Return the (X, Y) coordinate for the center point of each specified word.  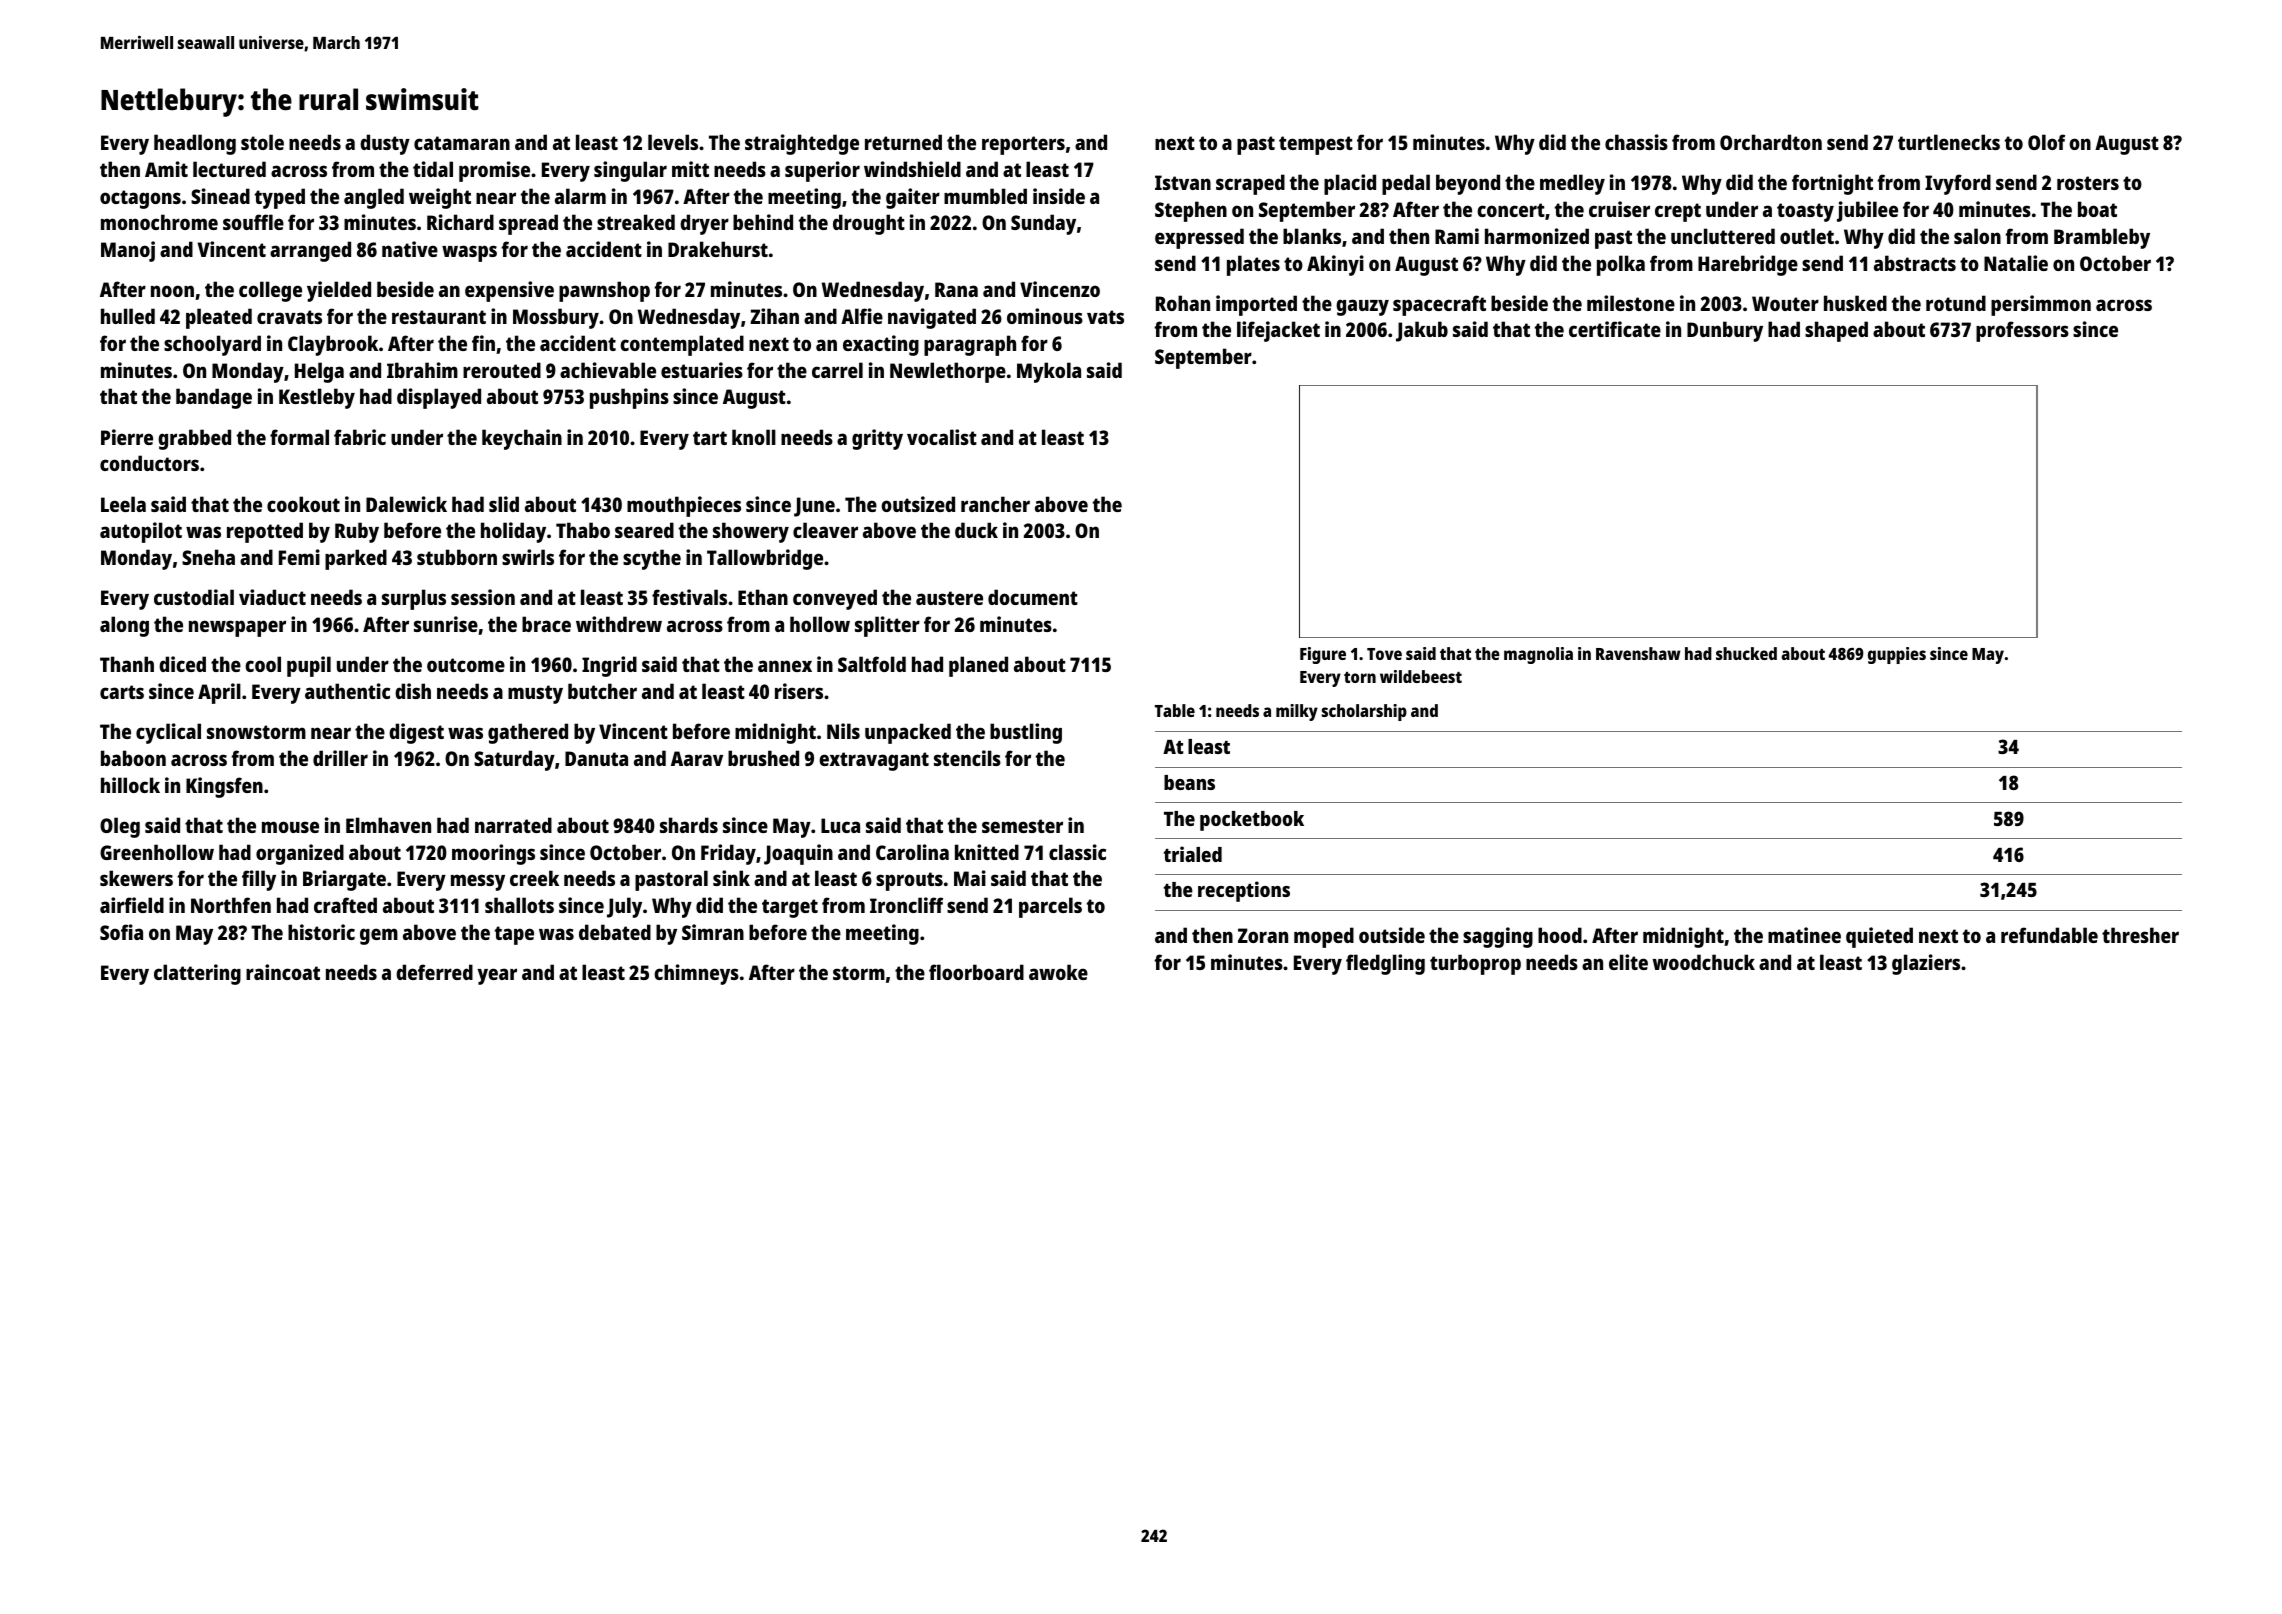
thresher (2140, 935)
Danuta (596, 758)
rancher (995, 504)
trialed (1193, 854)
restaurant (439, 317)
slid (504, 504)
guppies (1897, 655)
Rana (956, 289)
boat (2097, 209)
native (410, 249)
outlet (1807, 236)
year (497, 976)
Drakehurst (718, 249)
